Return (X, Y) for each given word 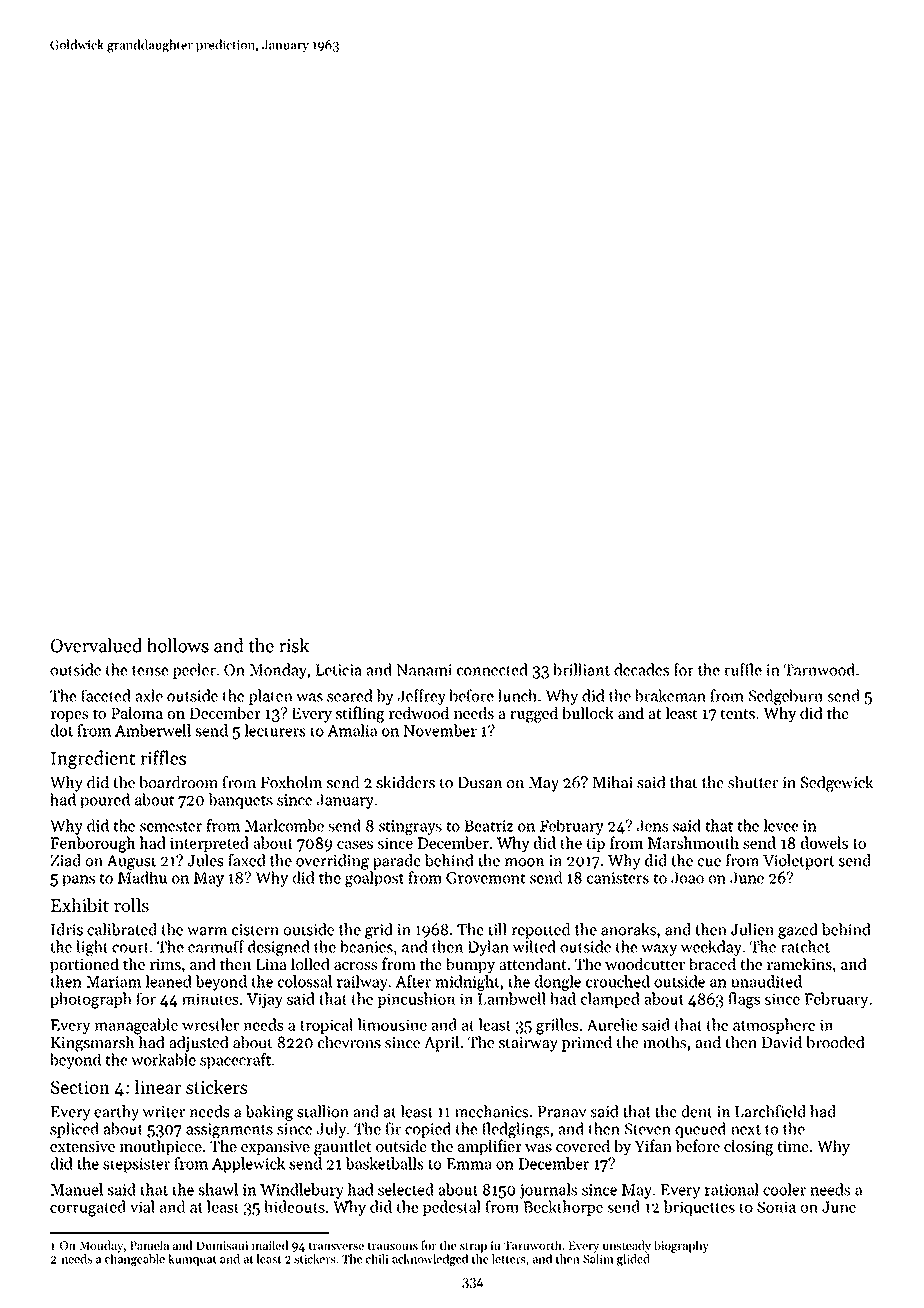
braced (712, 964)
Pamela (149, 1245)
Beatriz (488, 826)
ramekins (799, 964)
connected (492, 669)
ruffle (743, 669)
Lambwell (512, 998)
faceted (105, 695)
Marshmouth (693, 842)
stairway (528, 1044)
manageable (136, 1026)
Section (80, 1087)
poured (105, 801)
